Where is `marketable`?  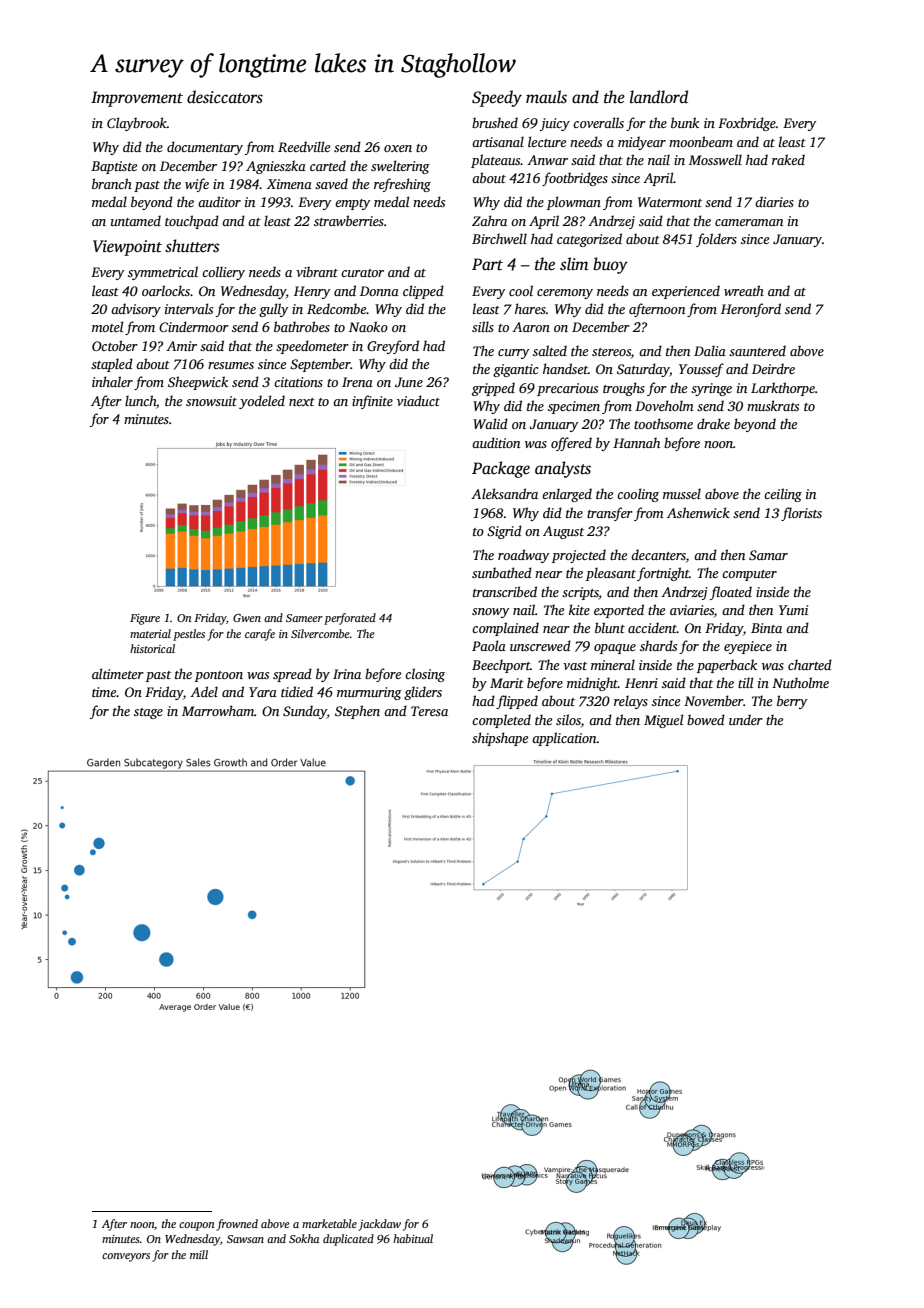
marketable is located at coordinates (329, 1223).
